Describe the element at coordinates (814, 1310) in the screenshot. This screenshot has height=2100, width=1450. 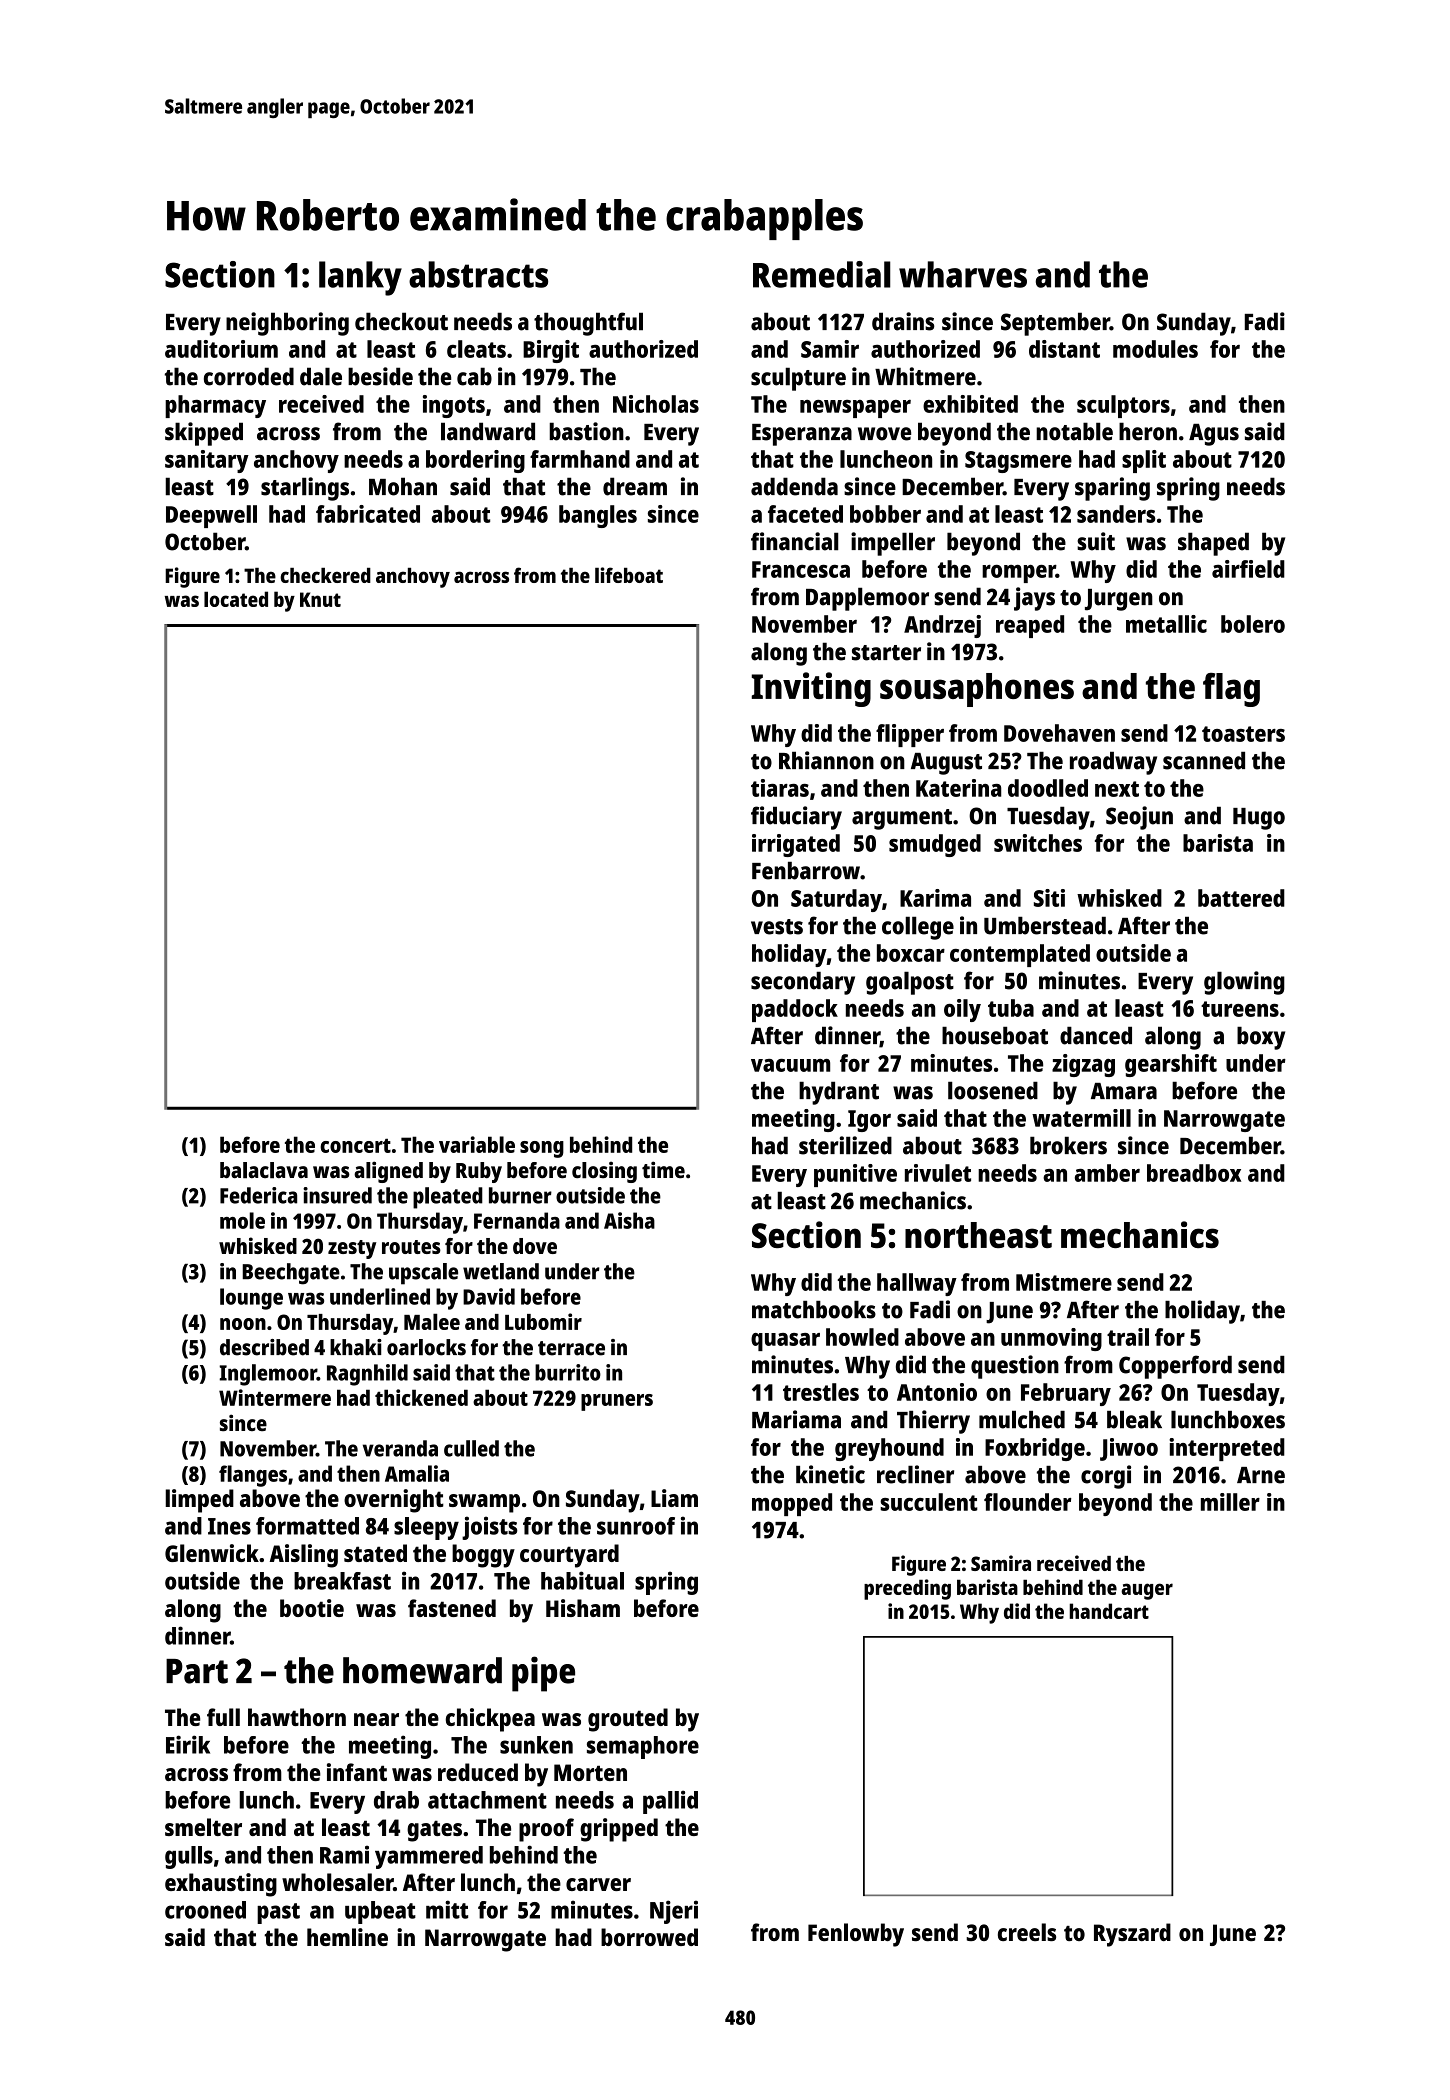
I see `matchbooks` at that location.
